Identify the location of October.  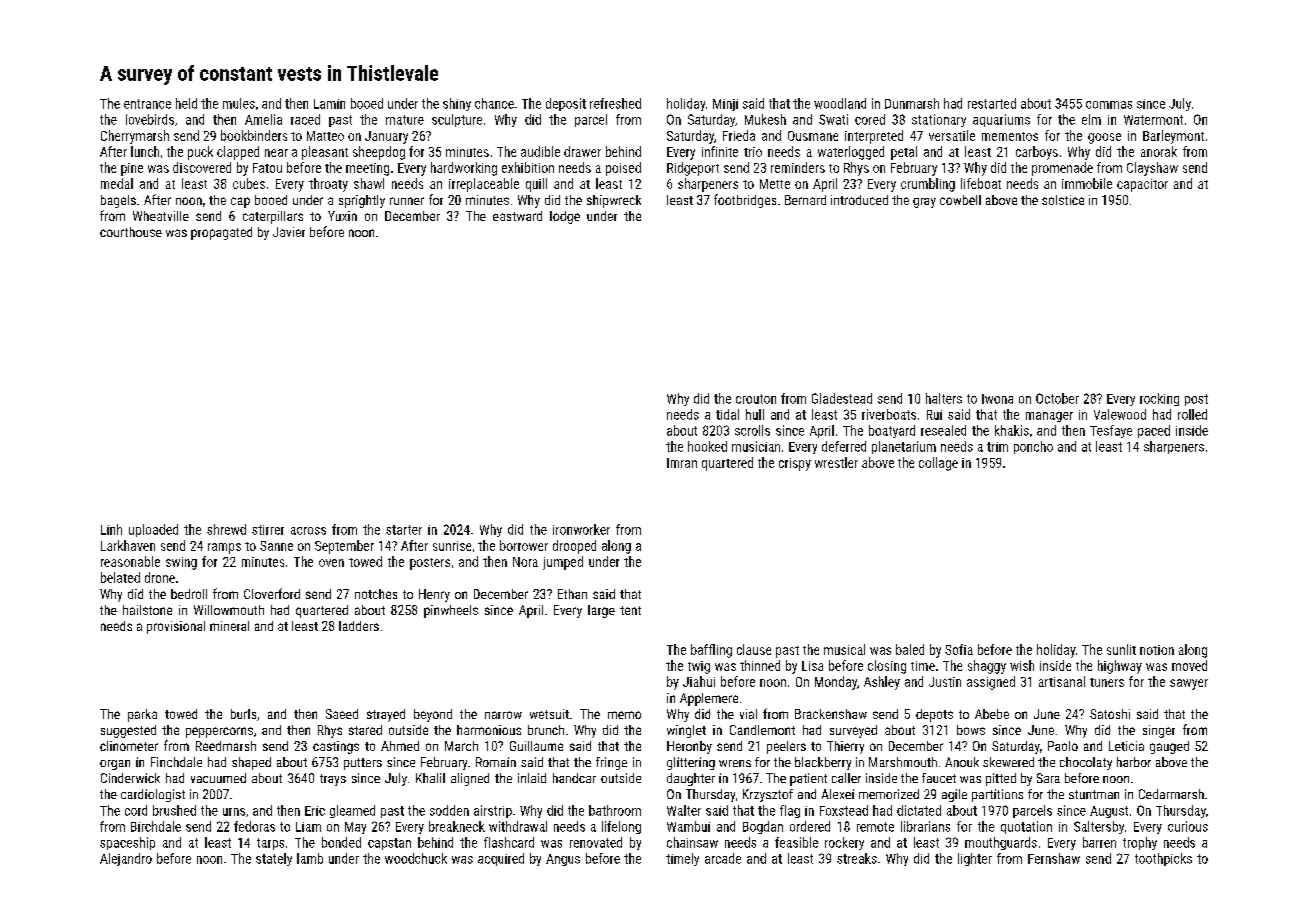
(1057, 398).
